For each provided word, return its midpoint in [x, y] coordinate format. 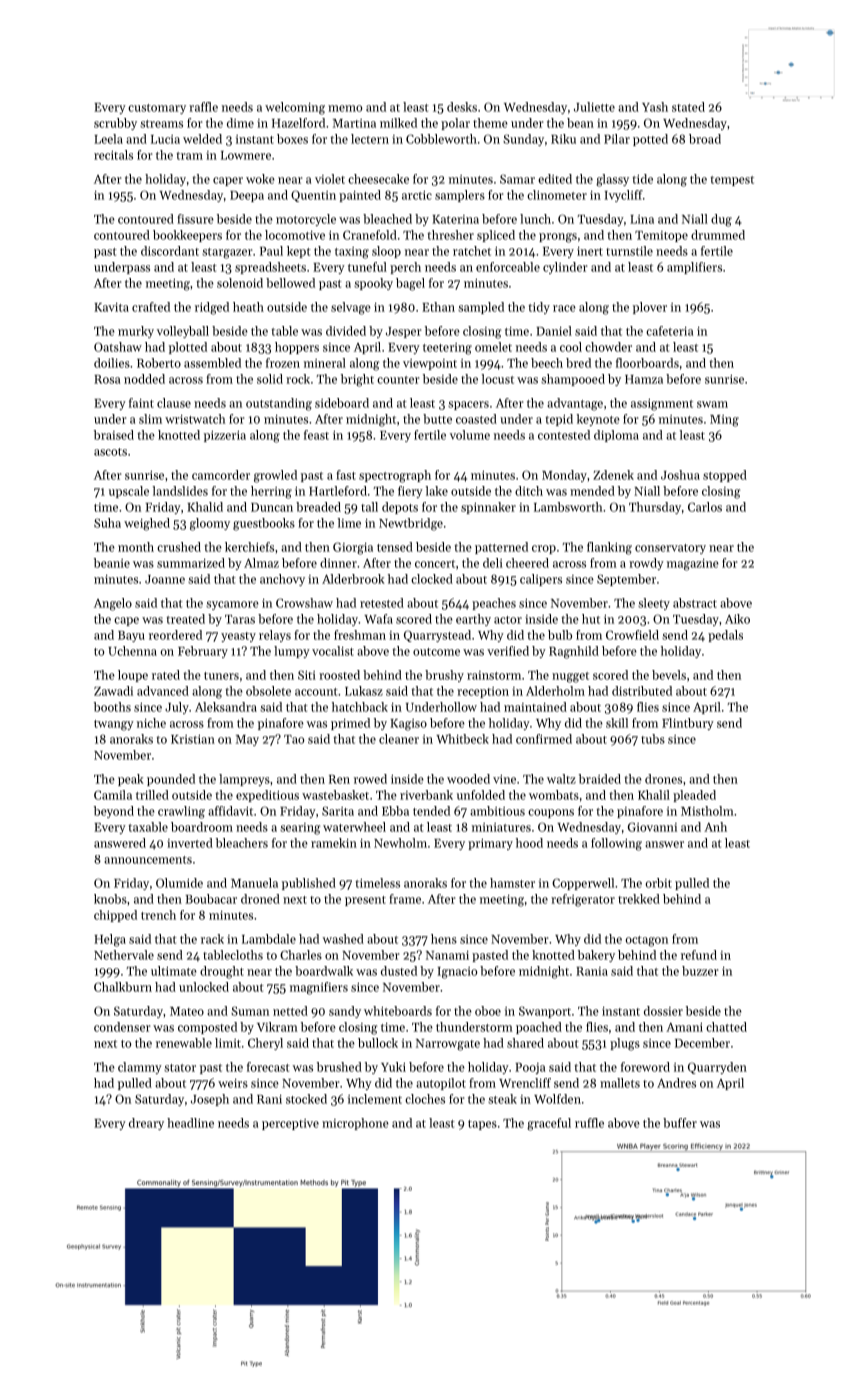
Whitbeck [462, 739]
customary [157, 109]
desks [462, 107]
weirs [233, 1083]
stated [688, 107]
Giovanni [652, 827]
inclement [375, 1099]
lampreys [244, 780]
